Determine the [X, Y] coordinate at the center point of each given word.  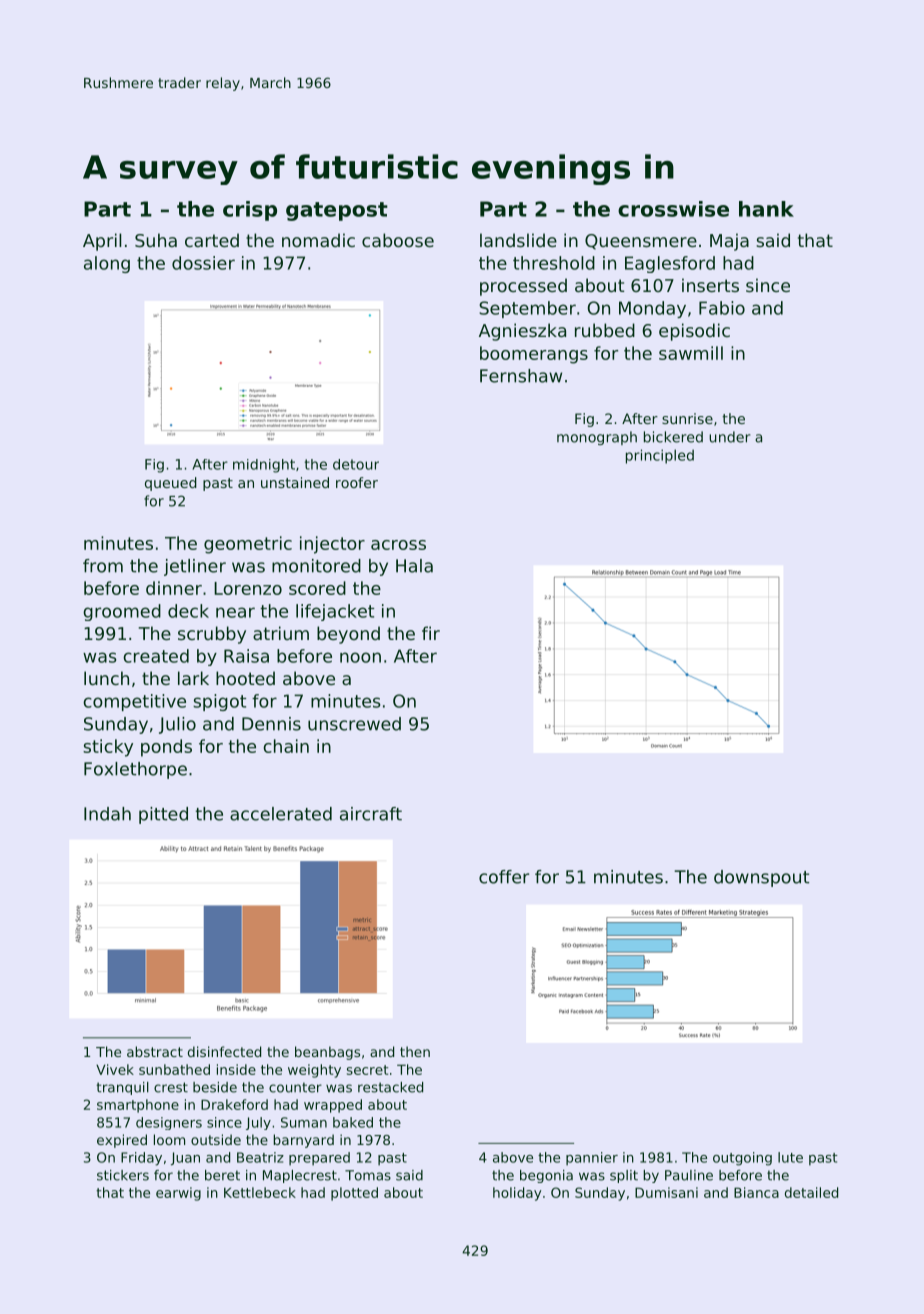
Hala [414, 566]
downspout [761, 878]
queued [171, 484]
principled [660, 456]
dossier [203, 263]
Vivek [115, 1069]
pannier [592, 1159]
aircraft [371, 814]
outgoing [742, 1159]
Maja [729, 242]
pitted [163, 815]
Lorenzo [248, 588]
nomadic [318, 240]
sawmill [691, 353]
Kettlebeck [260, 1192]
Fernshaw [521, 376]
